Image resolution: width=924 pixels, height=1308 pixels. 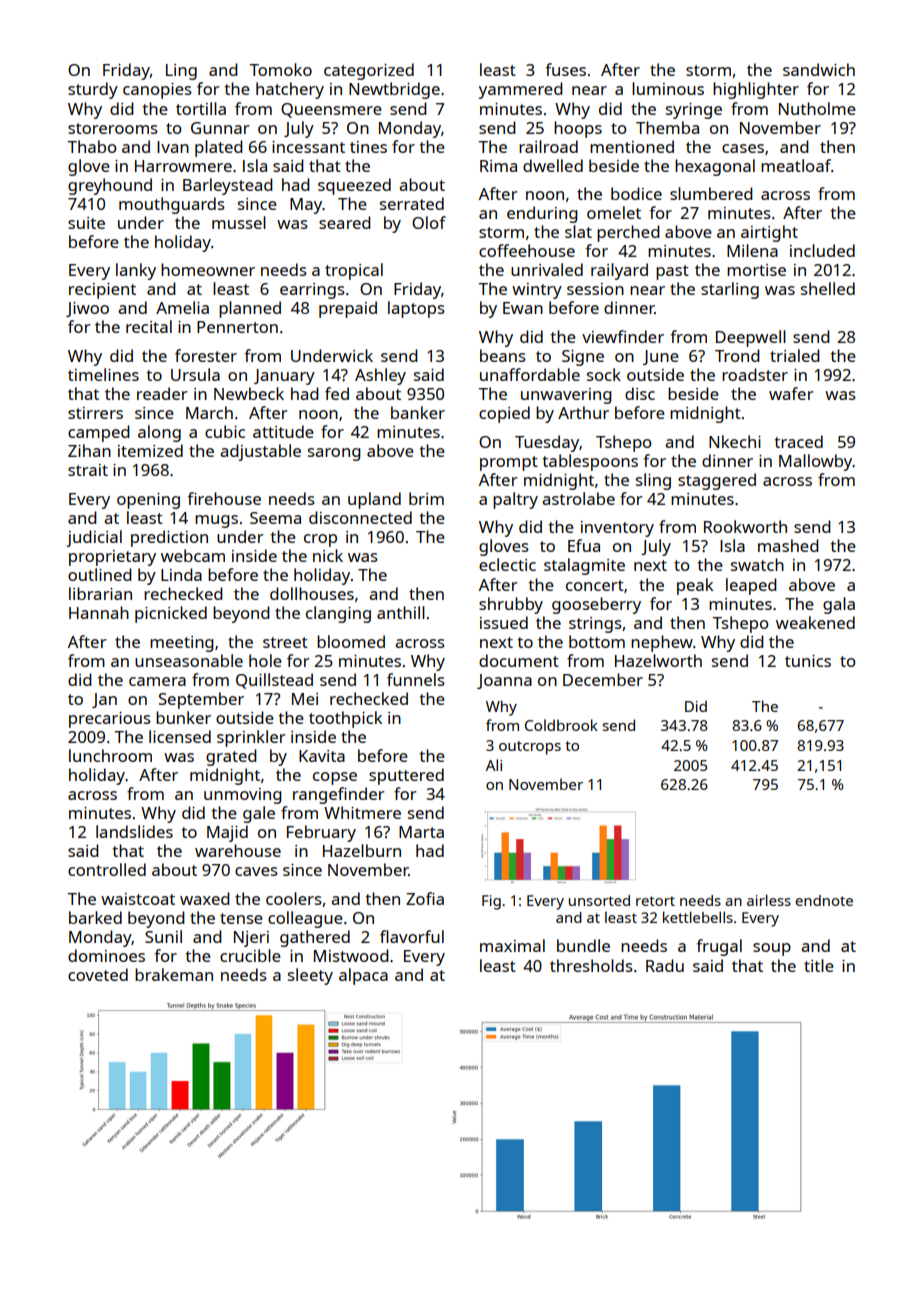 What do you see at coordinates (256, 871) in the document?
I see `caves` at bounding box center [256, 871].
